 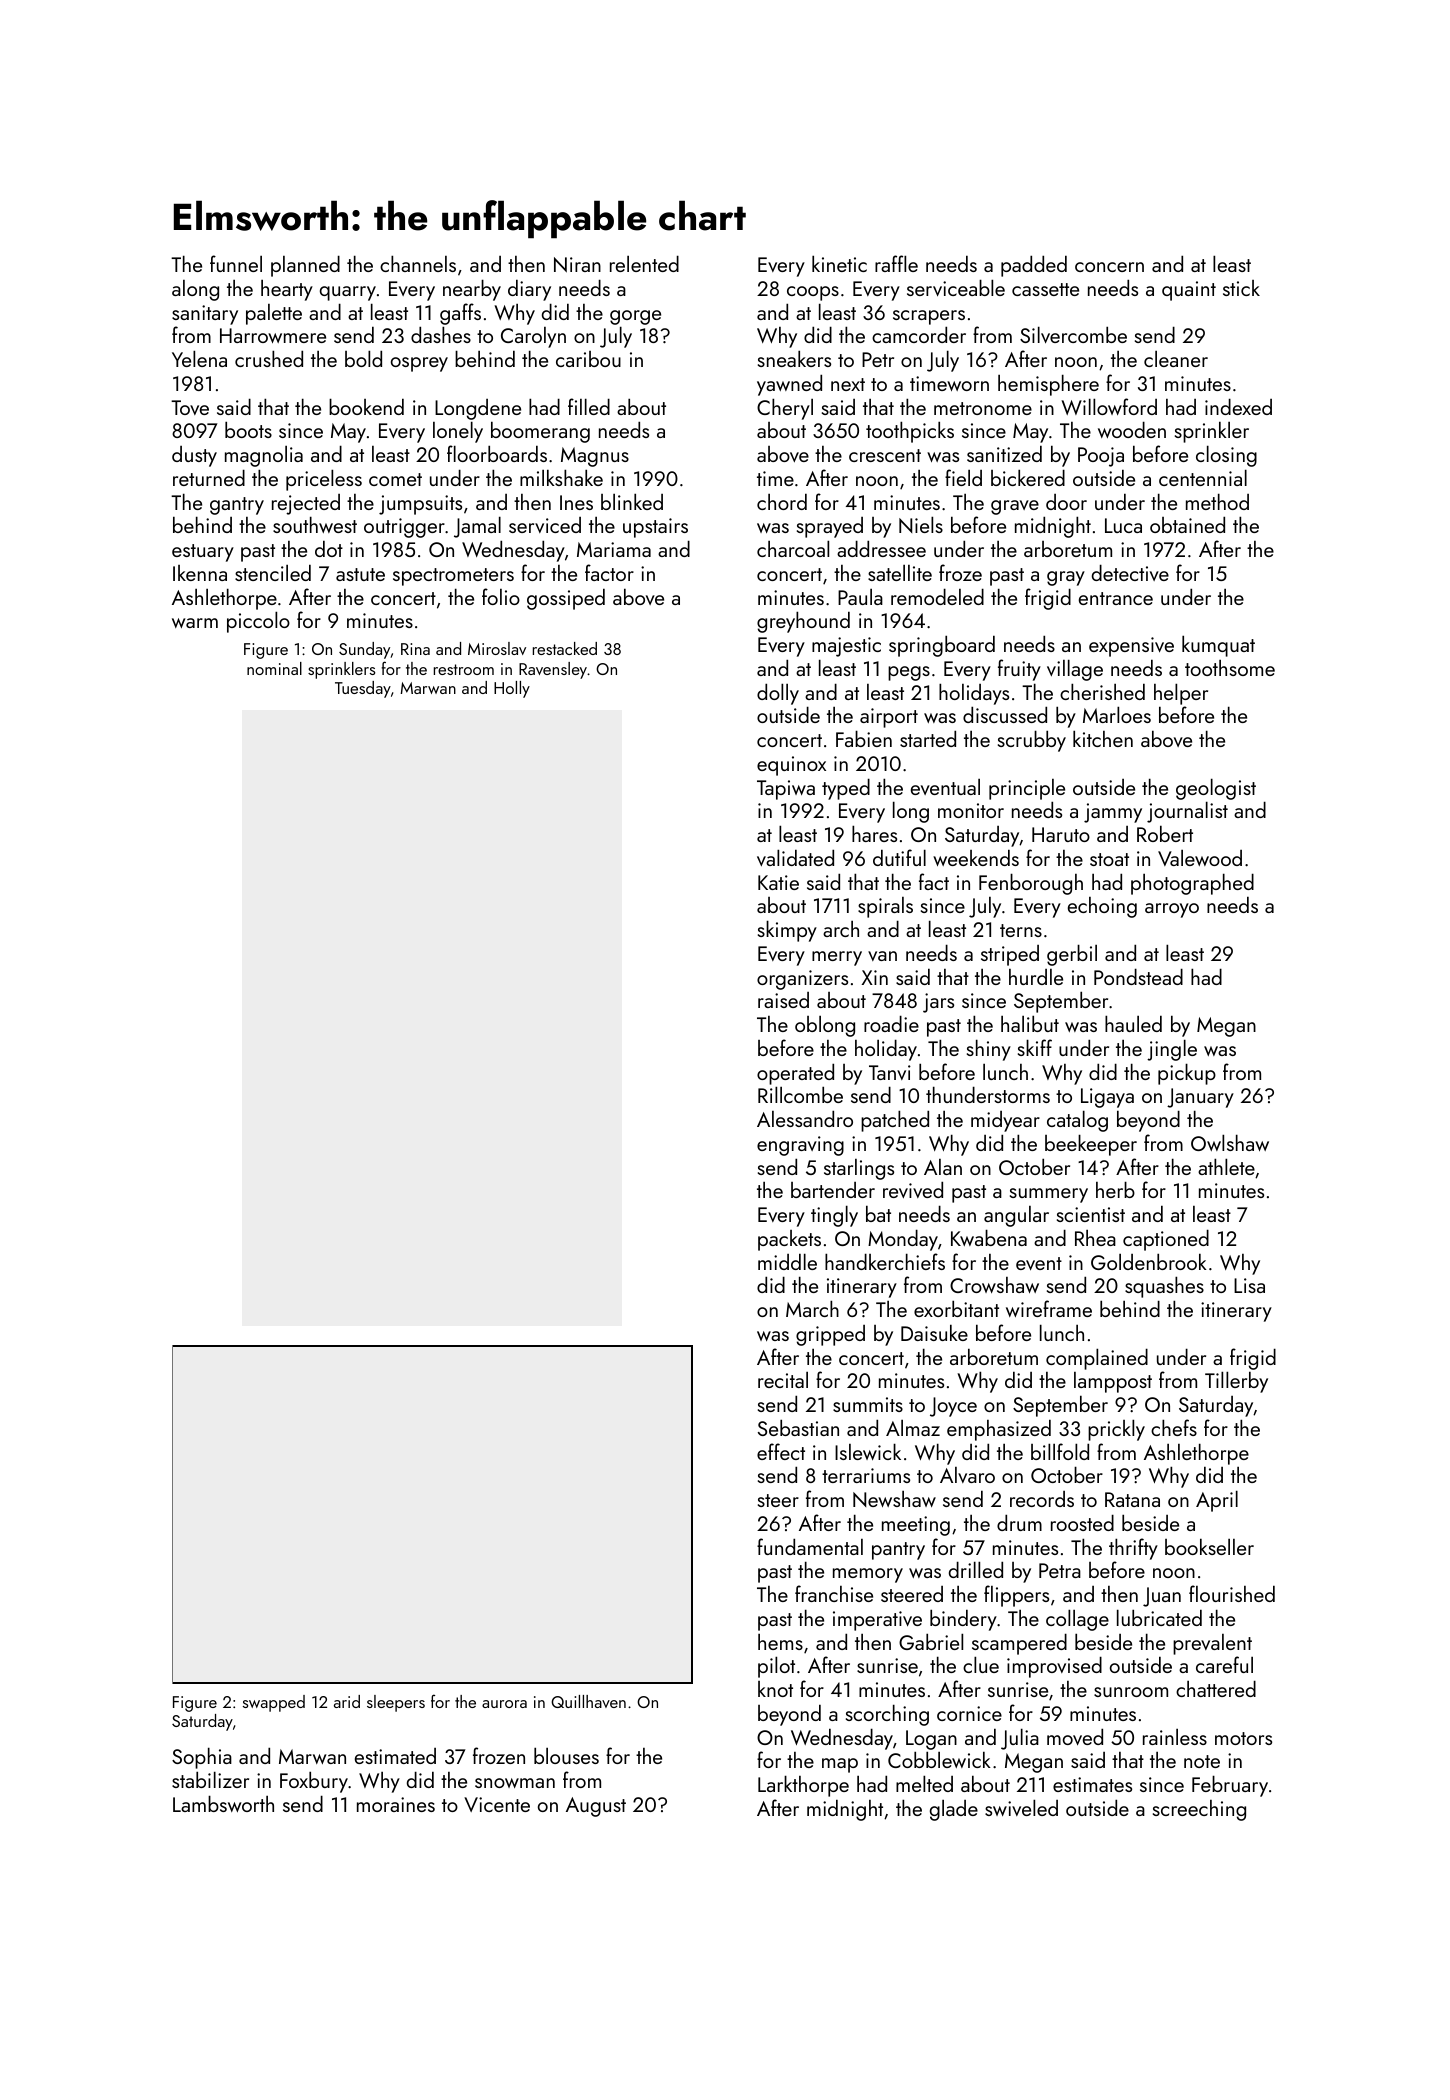 I want to click on swapped, so click(x=274, y=1703).
